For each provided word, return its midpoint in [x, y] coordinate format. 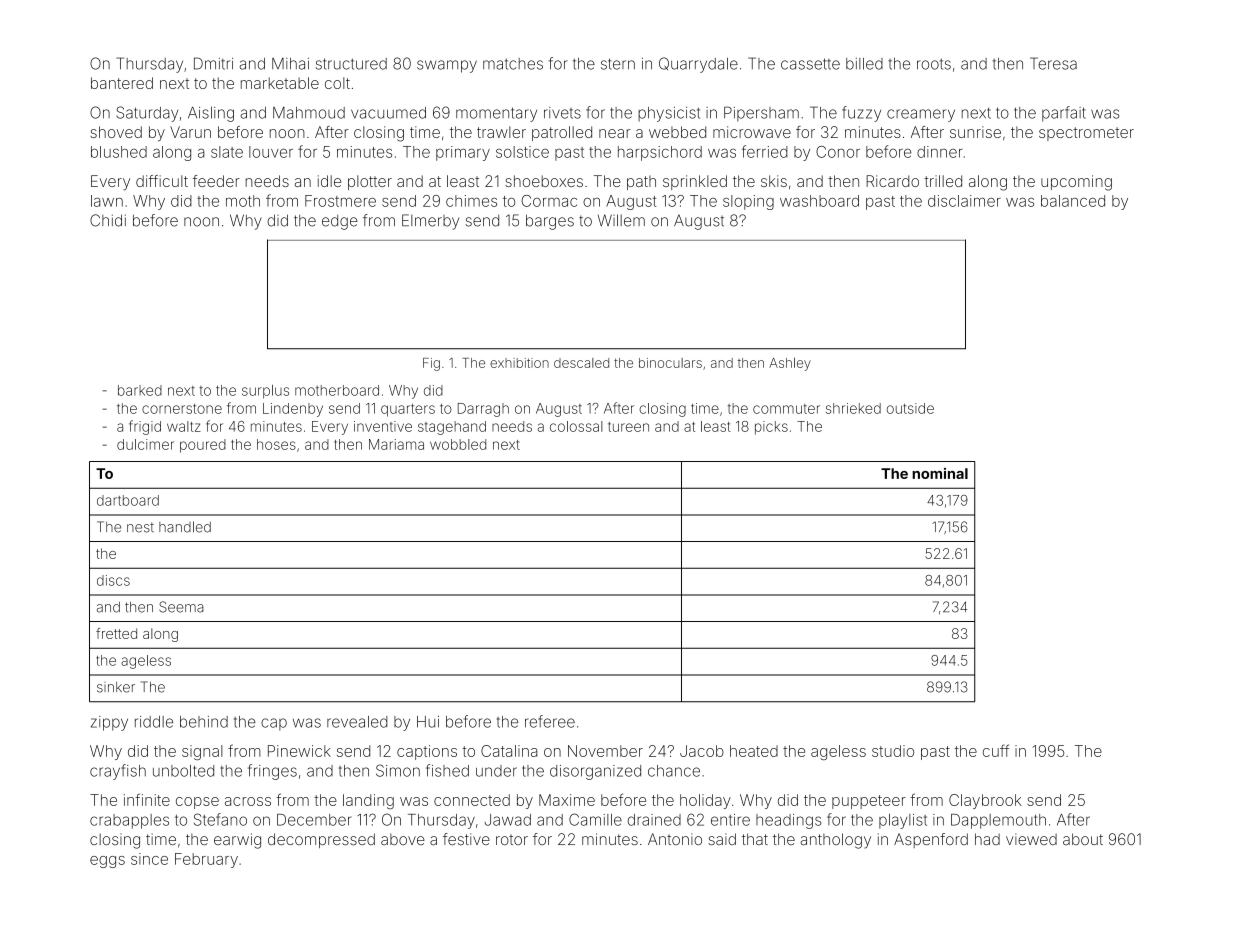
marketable [280, 83]
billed [864, 64]
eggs [107, 862]
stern [618, 64]
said [722, 839]
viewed [1031, 839]
